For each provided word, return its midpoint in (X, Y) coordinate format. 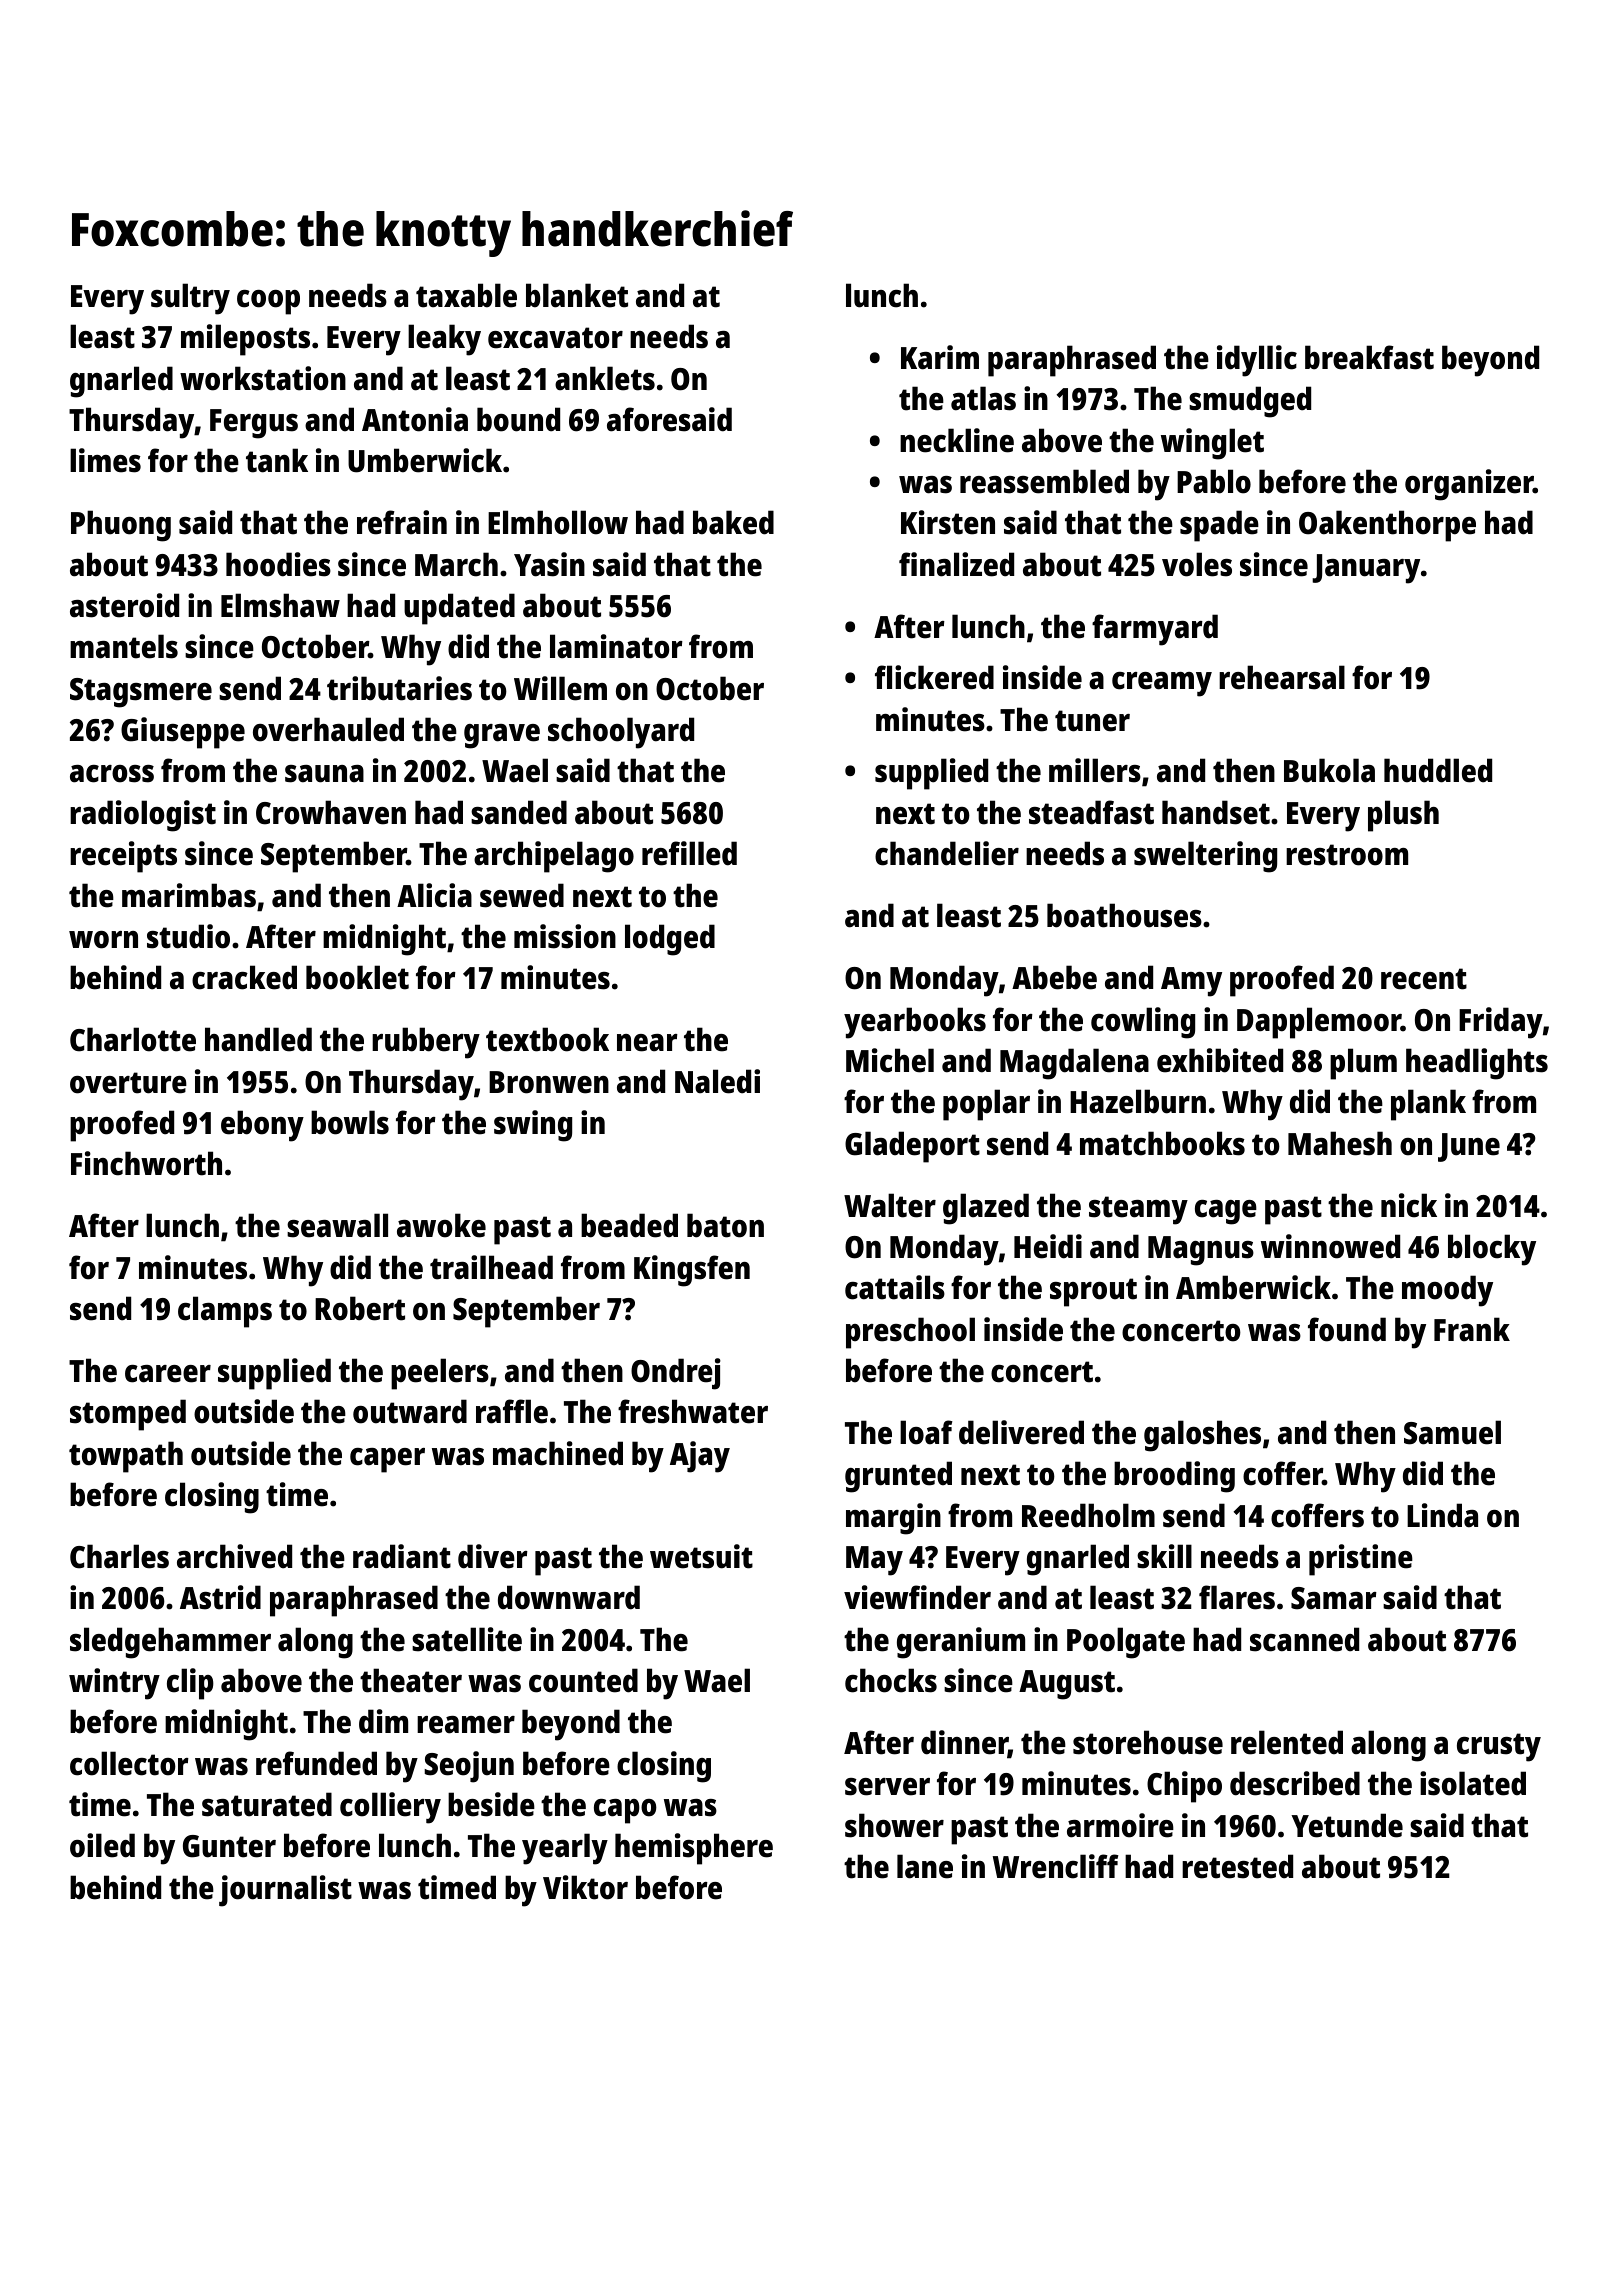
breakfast (1369, 357)
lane (925, 1866)
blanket (577, 295)
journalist (285, 1891)
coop (268, 302)
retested (1237, 1866)
